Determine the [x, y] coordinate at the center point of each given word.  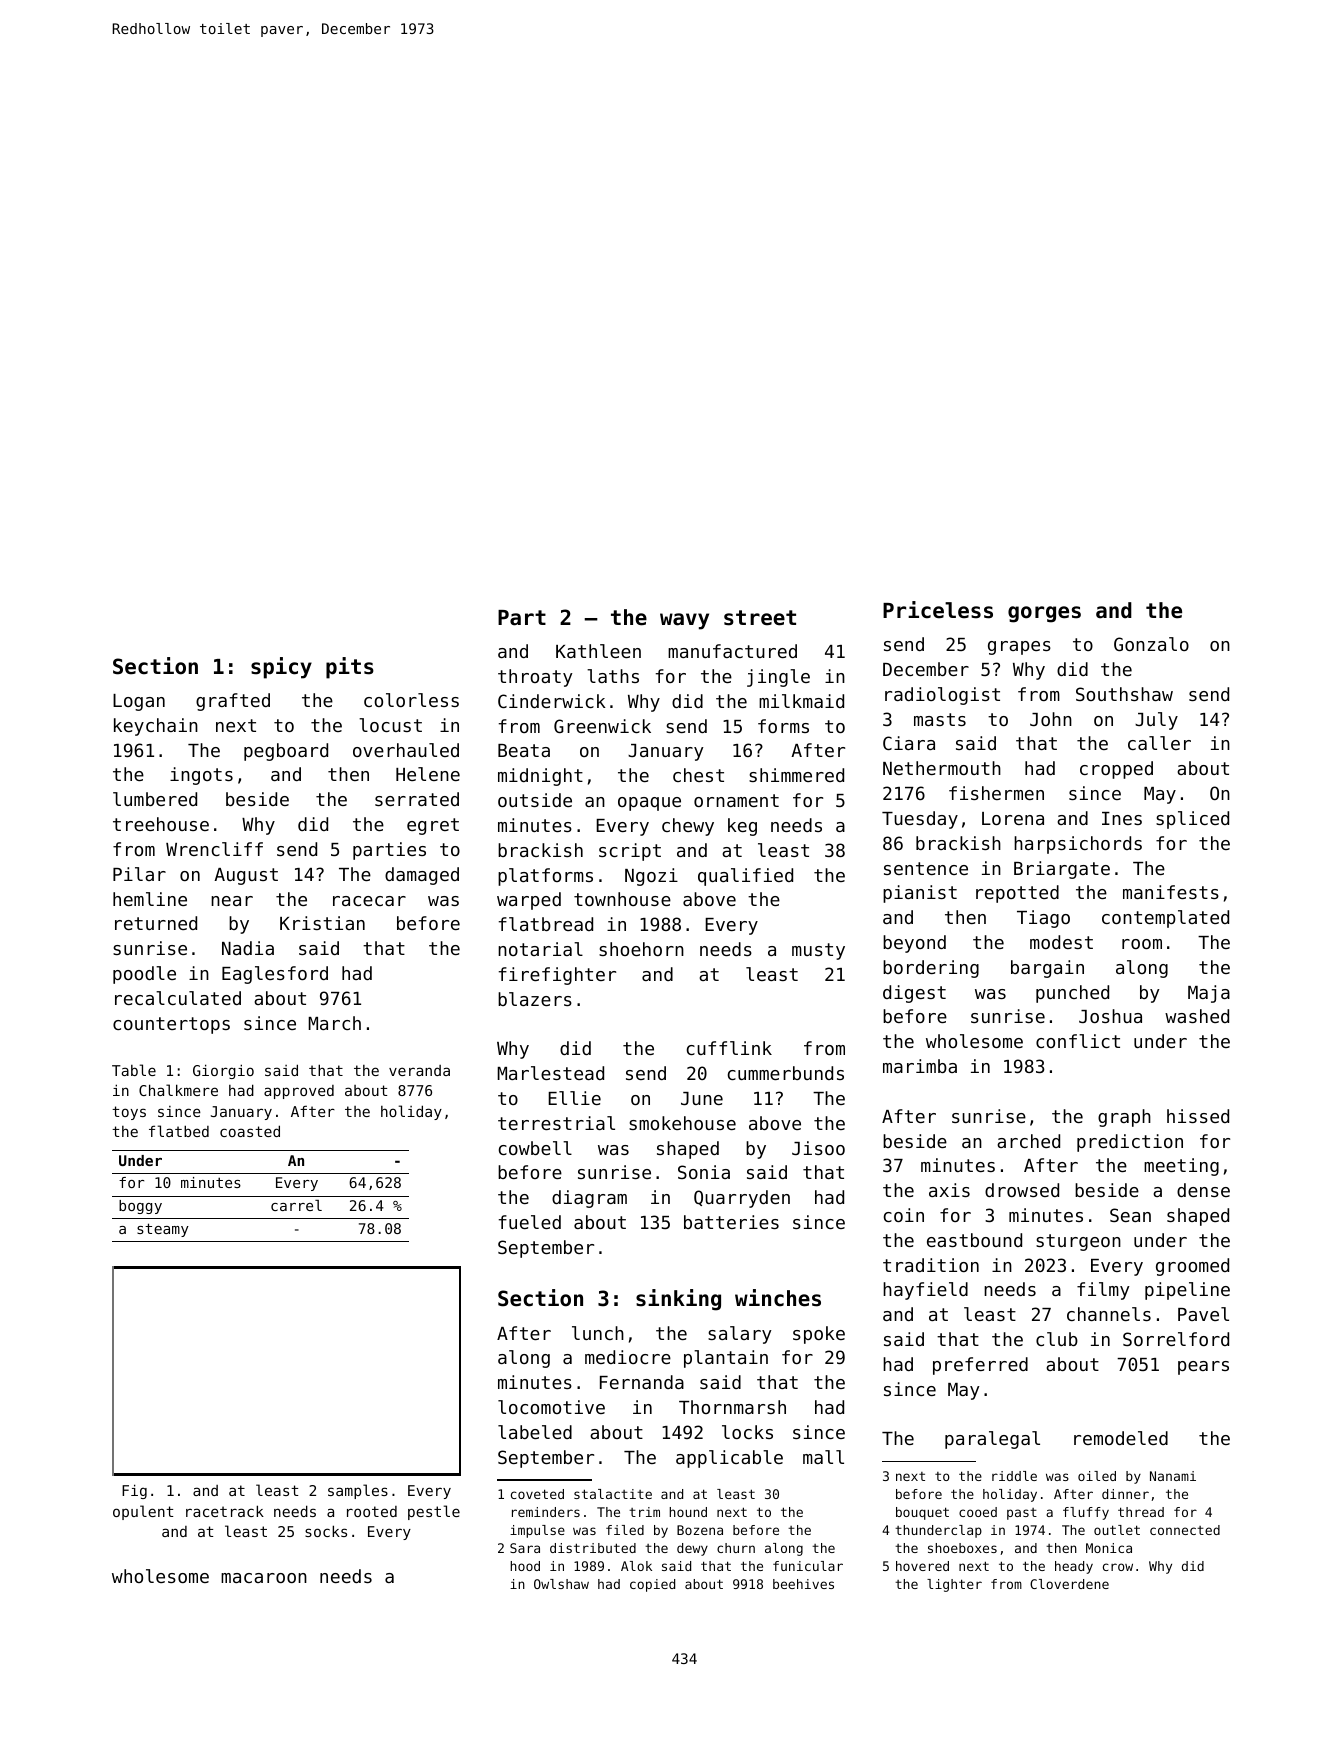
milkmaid [801, 701]
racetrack [225, 1511]
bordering [931, 969]
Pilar [139, 874]
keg [742, 827]
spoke [819, 1335]
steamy [163, 1230]
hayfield [925, 1291]
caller [1159, 743]
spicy [281, 668]
